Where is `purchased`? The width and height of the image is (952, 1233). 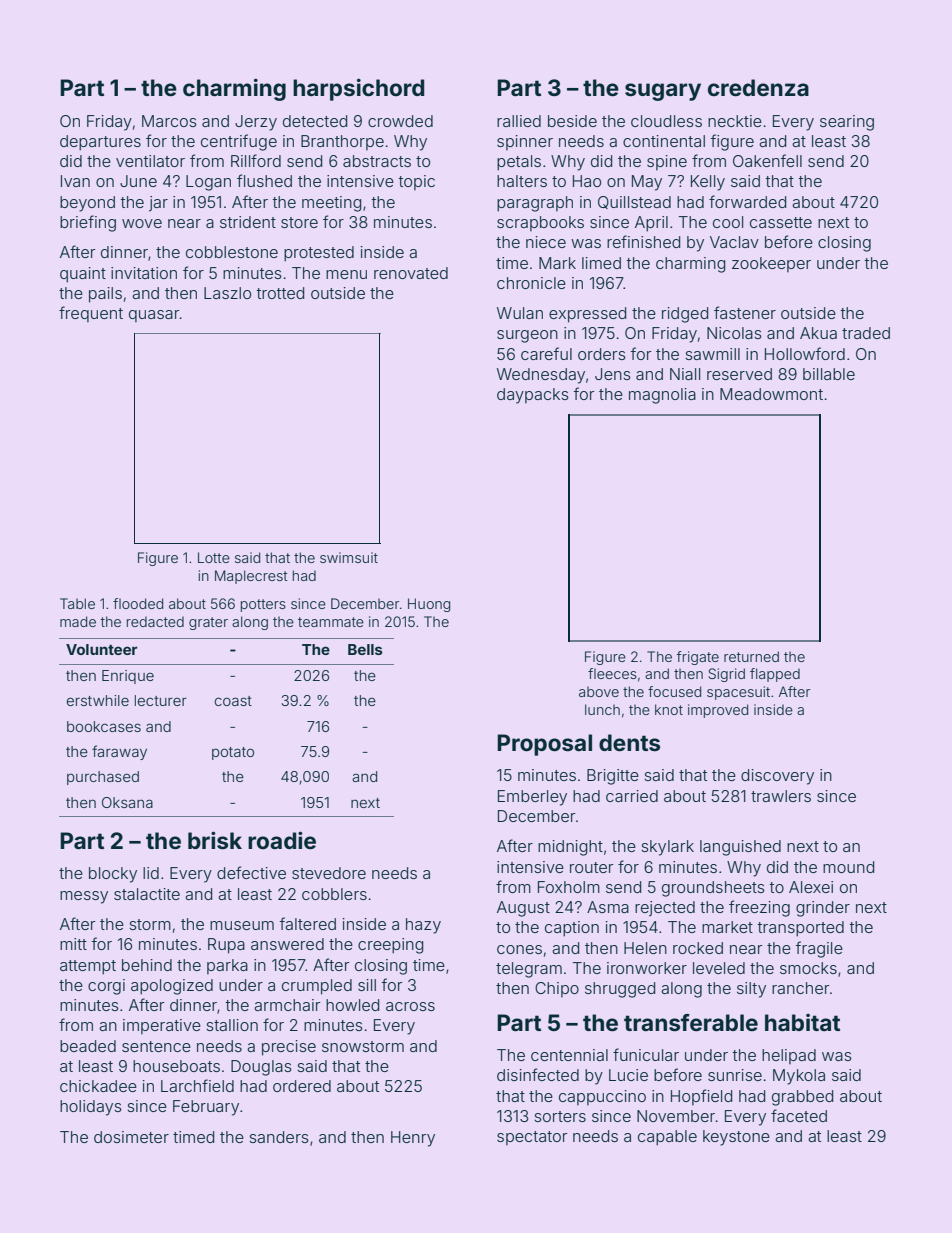
purchased is located at coordinates (103, 778).
